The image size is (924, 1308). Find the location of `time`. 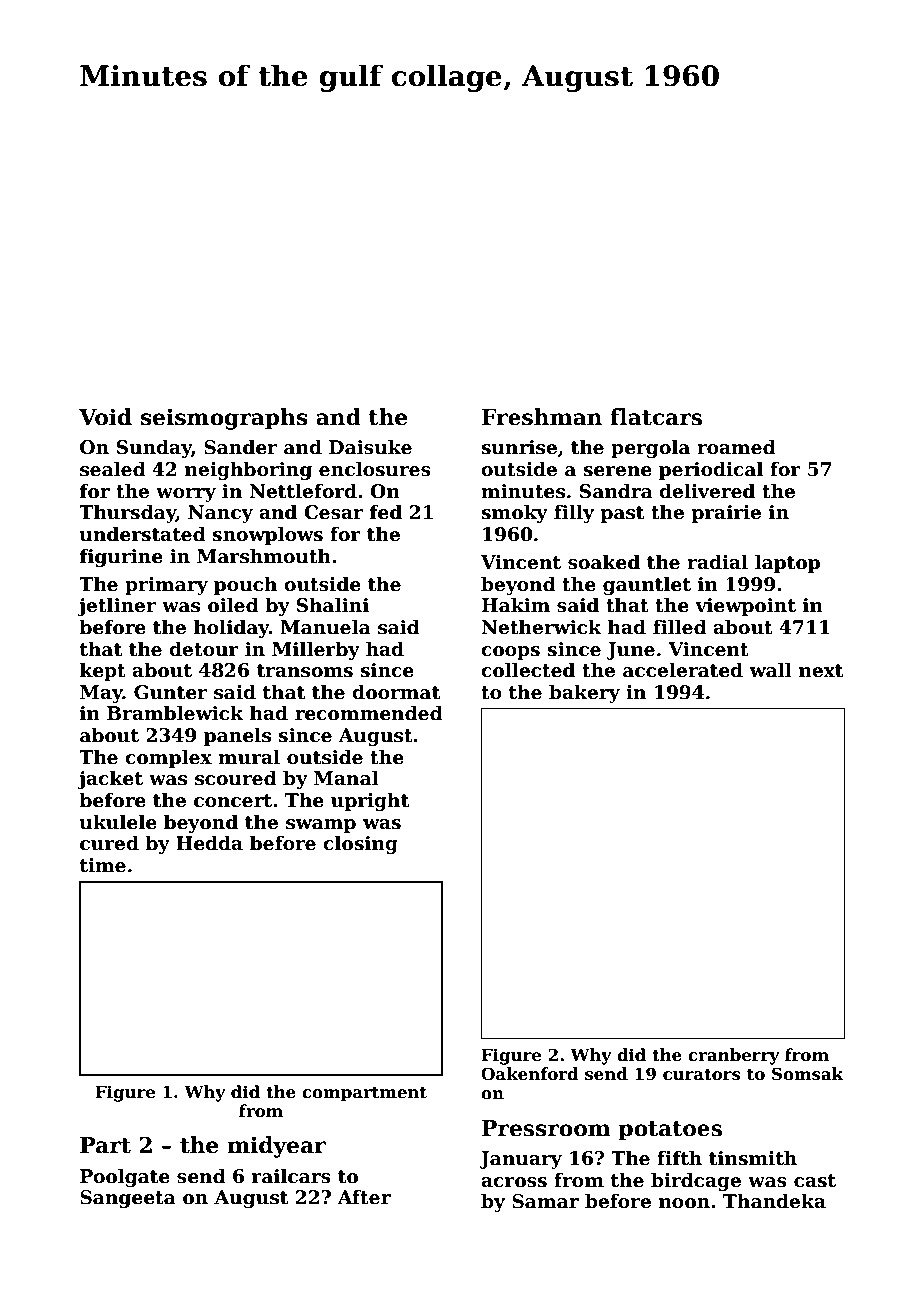

time is located at coordinates (103, 865).
